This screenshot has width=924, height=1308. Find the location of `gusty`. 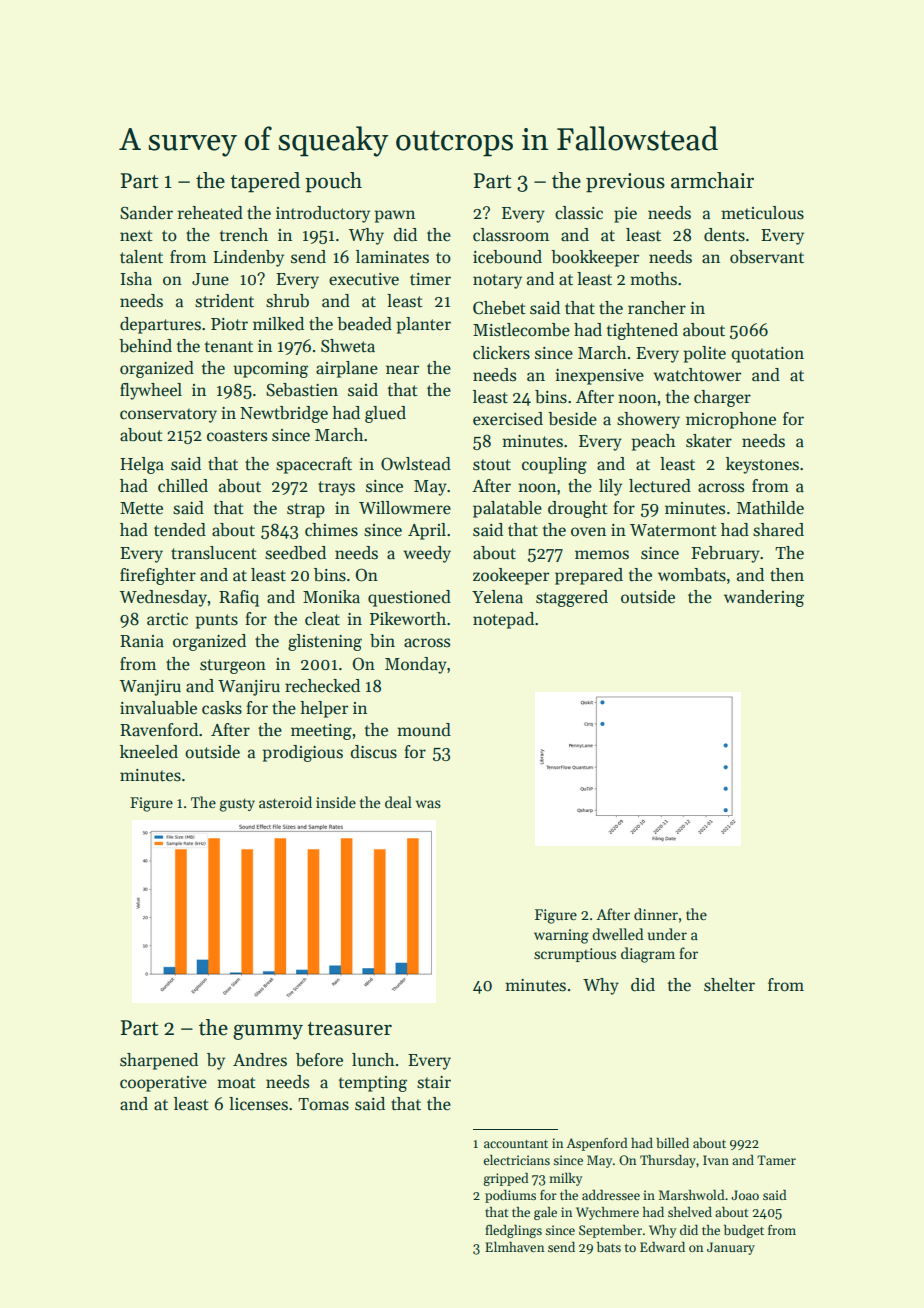

gusty is located at coordinates (237, 805).
